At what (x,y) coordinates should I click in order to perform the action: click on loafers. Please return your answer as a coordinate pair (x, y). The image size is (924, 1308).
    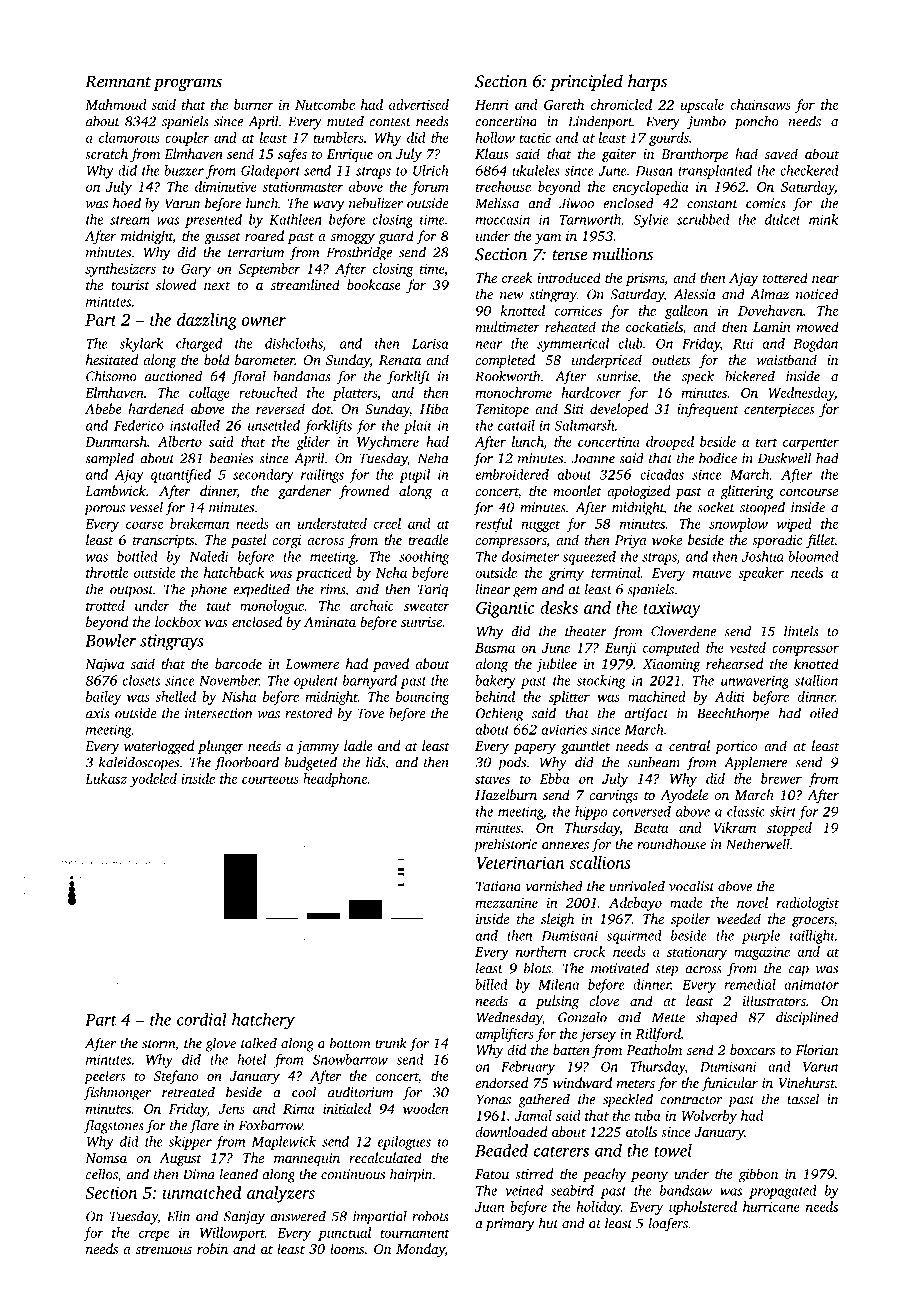
    Looking at the image, I should click on (668, 1224).
